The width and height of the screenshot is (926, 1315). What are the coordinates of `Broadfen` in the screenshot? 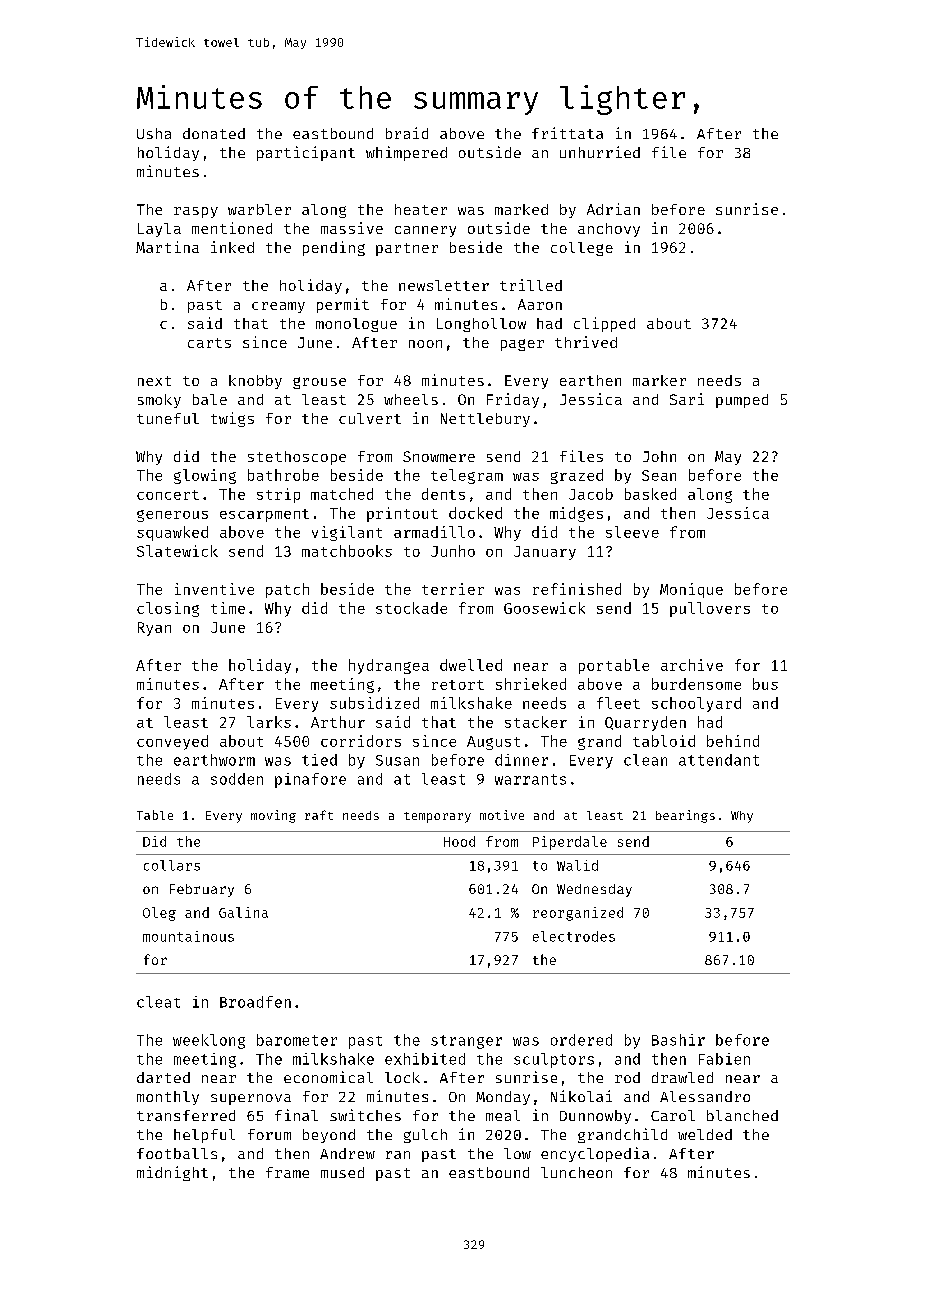 It's located at (255, 1002).
